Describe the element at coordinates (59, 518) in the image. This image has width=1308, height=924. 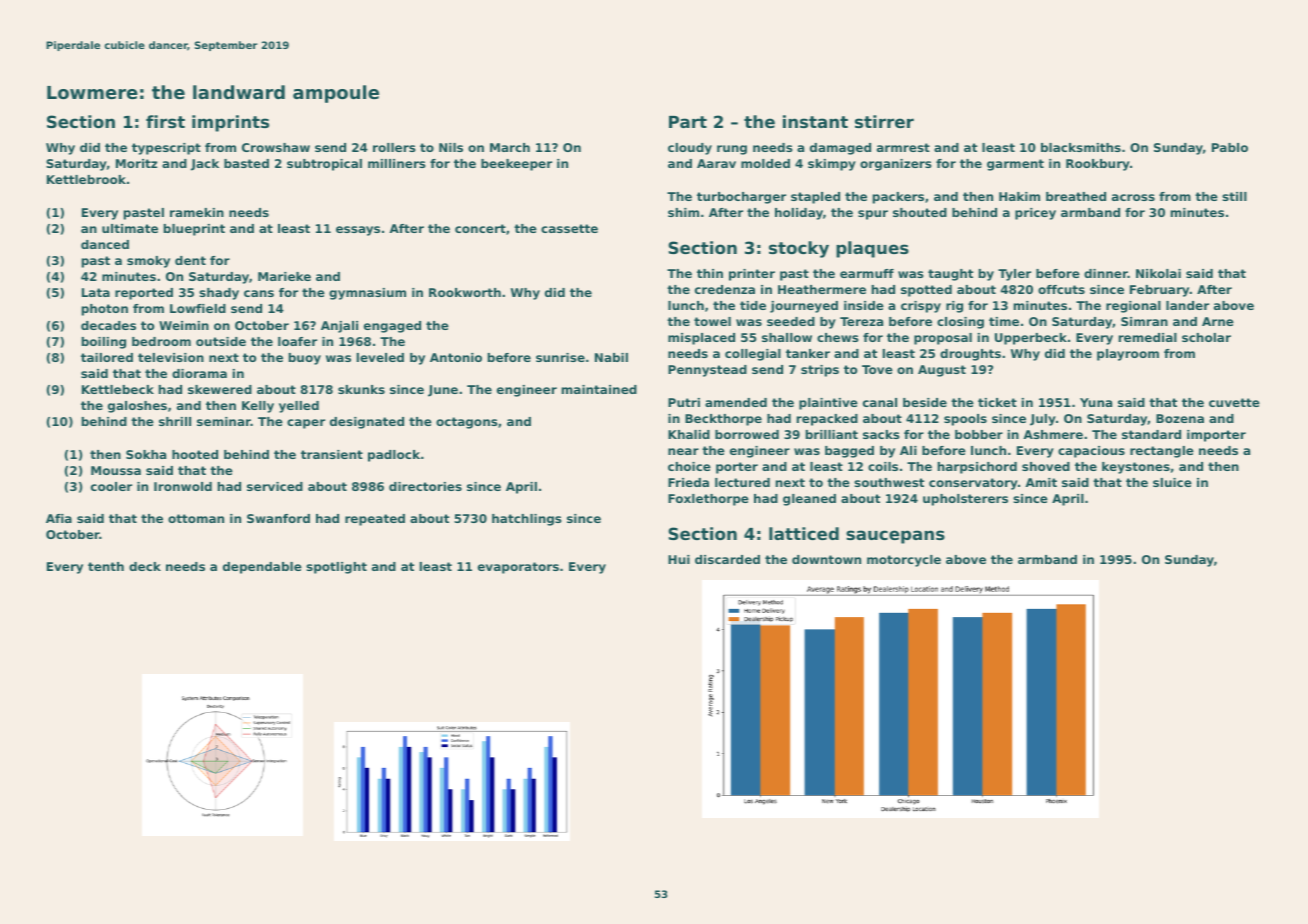
I see `Afia` at that location.
